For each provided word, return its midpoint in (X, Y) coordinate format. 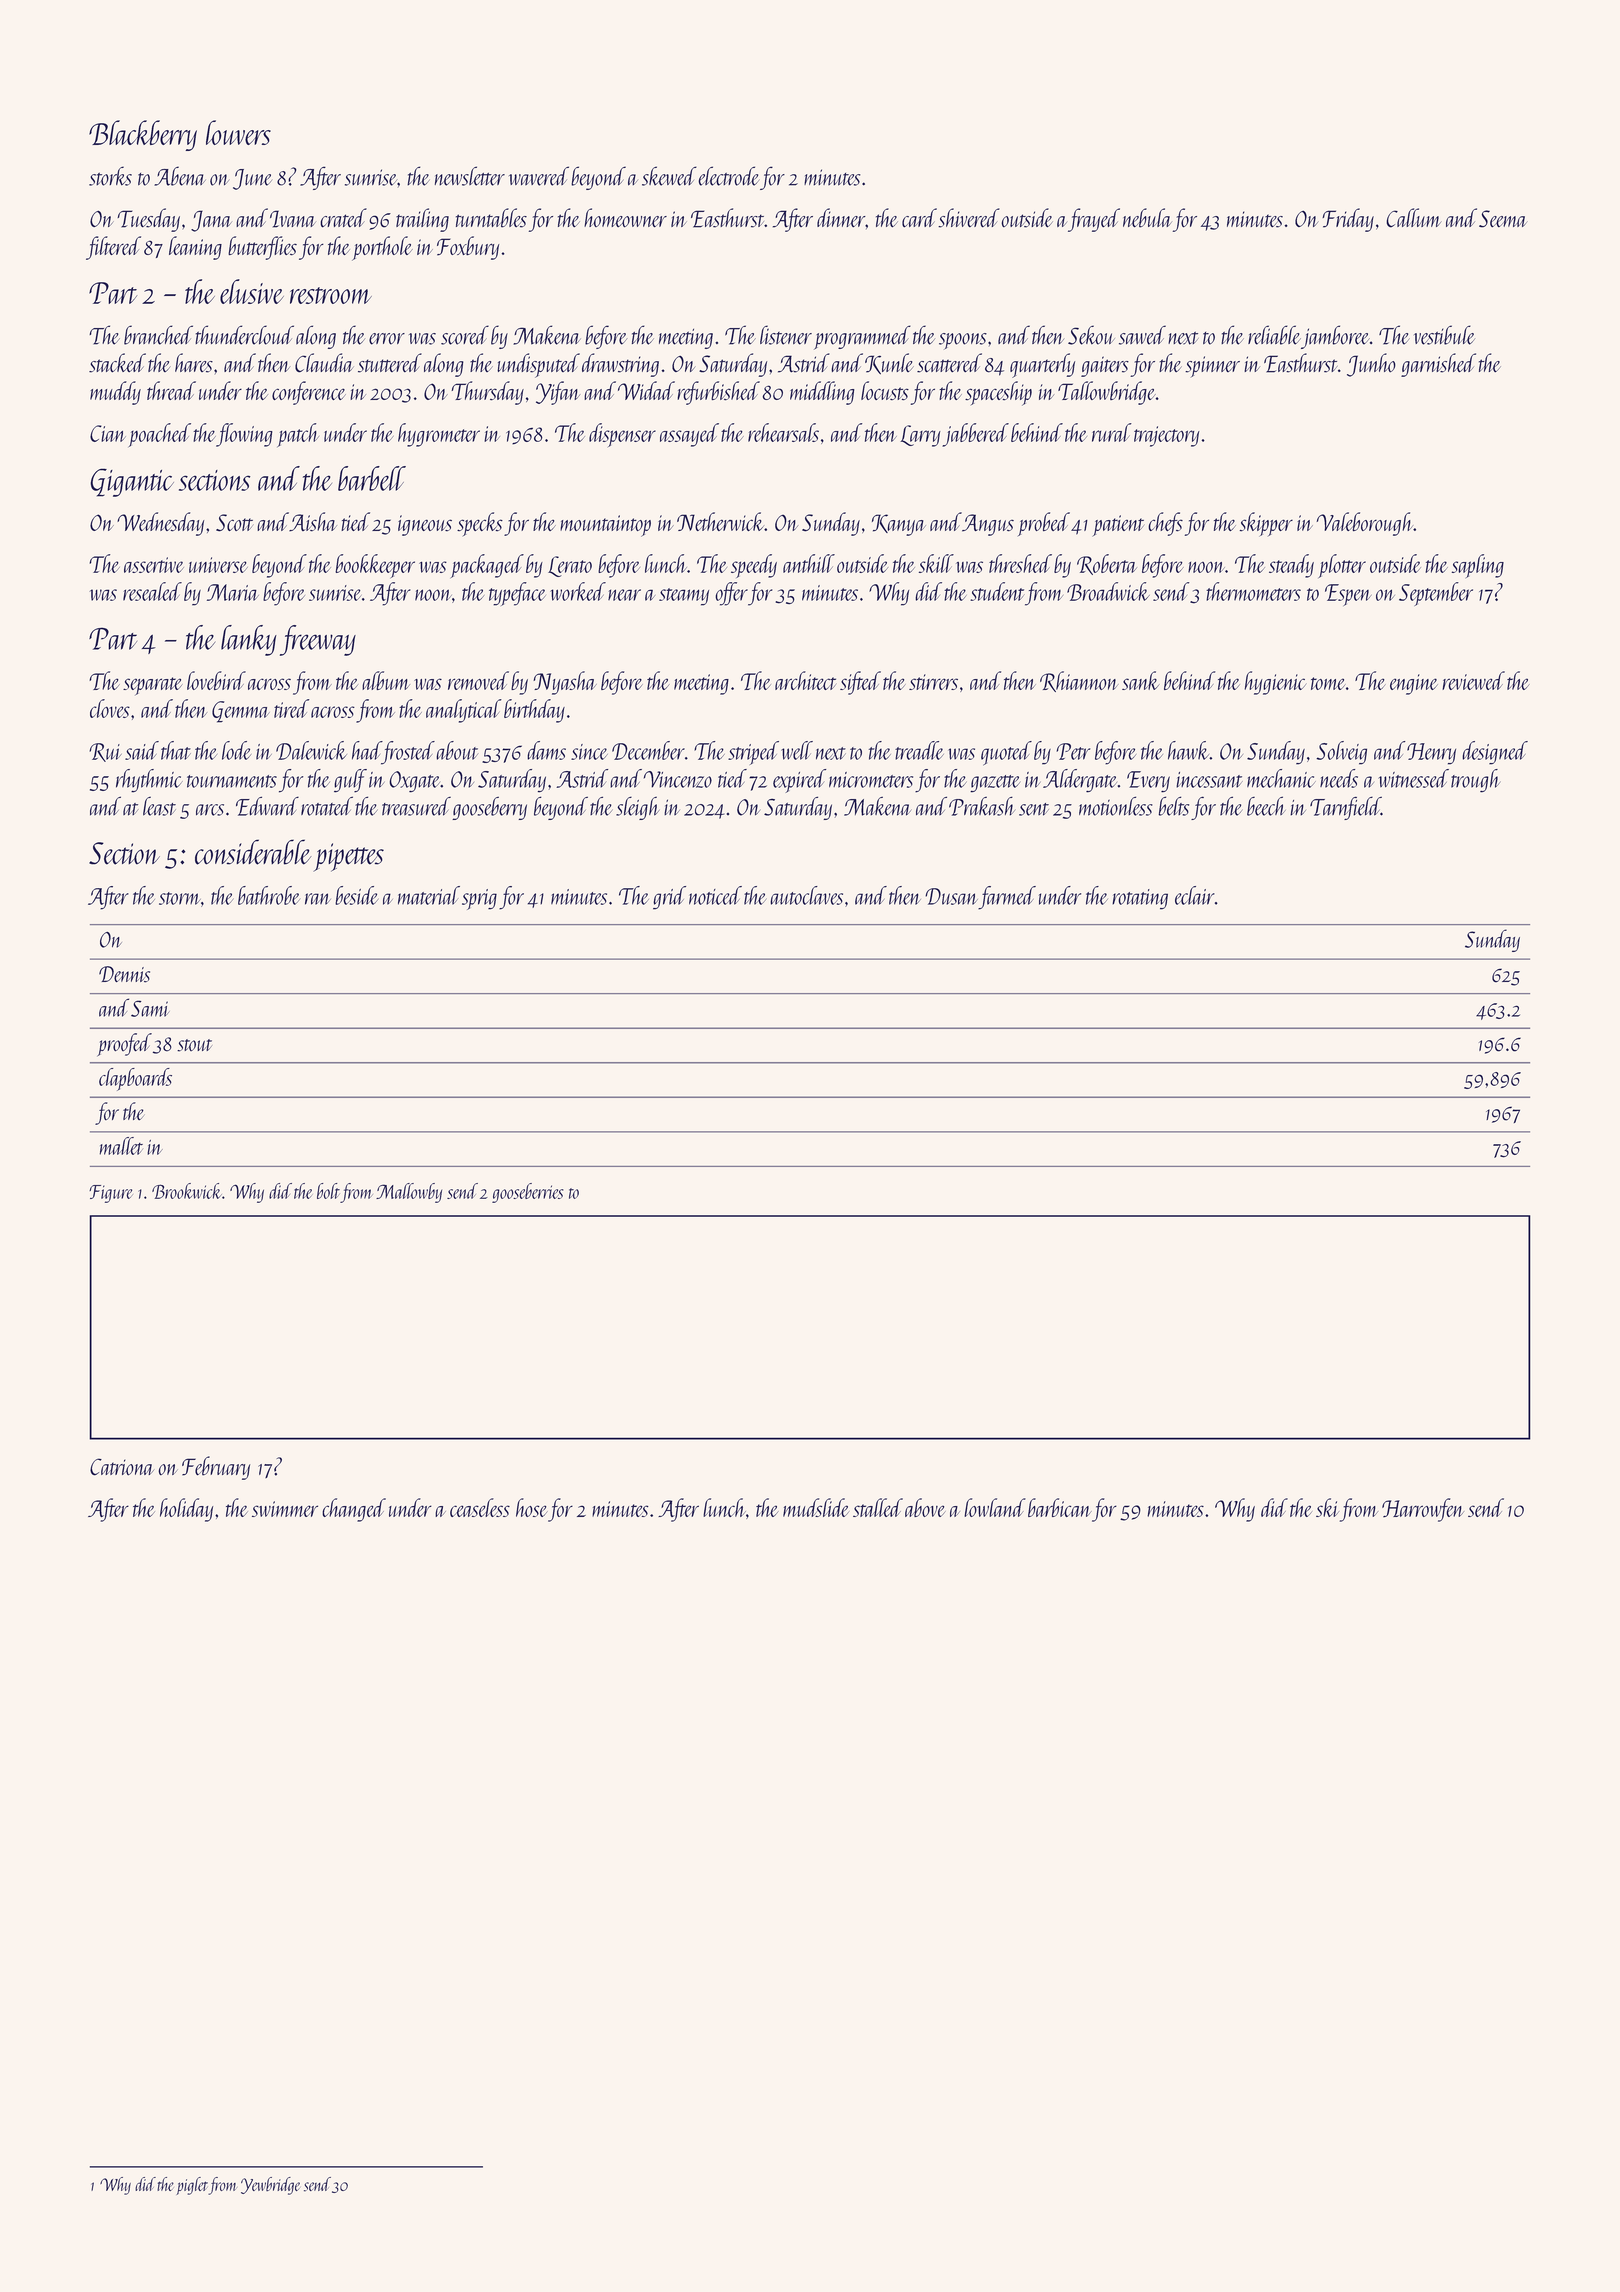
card (919, 218)
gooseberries (527, 1193)
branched (158, 335)
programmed (862, 337)
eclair (1195, 895)
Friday (1348, 220)
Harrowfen (1423, 1510)
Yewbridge (270, 2186)
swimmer (285, 1509)
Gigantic (132, 482)
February (216, 1468)
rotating (1140, 899)
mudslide (816, 1507)
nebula (1147, 218)
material (429, 895)
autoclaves (806, 895)
